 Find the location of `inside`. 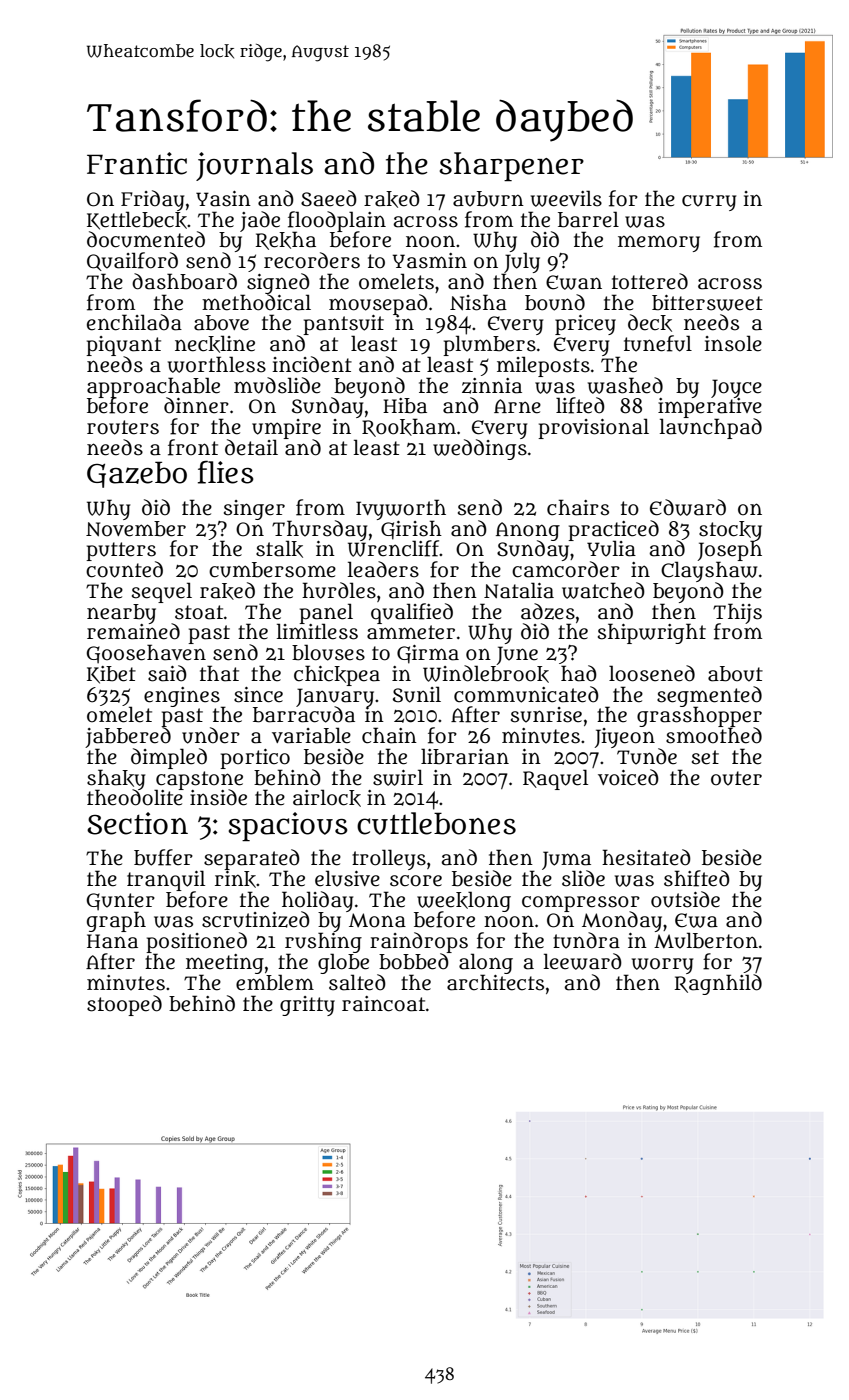

inside is located at coordinates (218, 798).
